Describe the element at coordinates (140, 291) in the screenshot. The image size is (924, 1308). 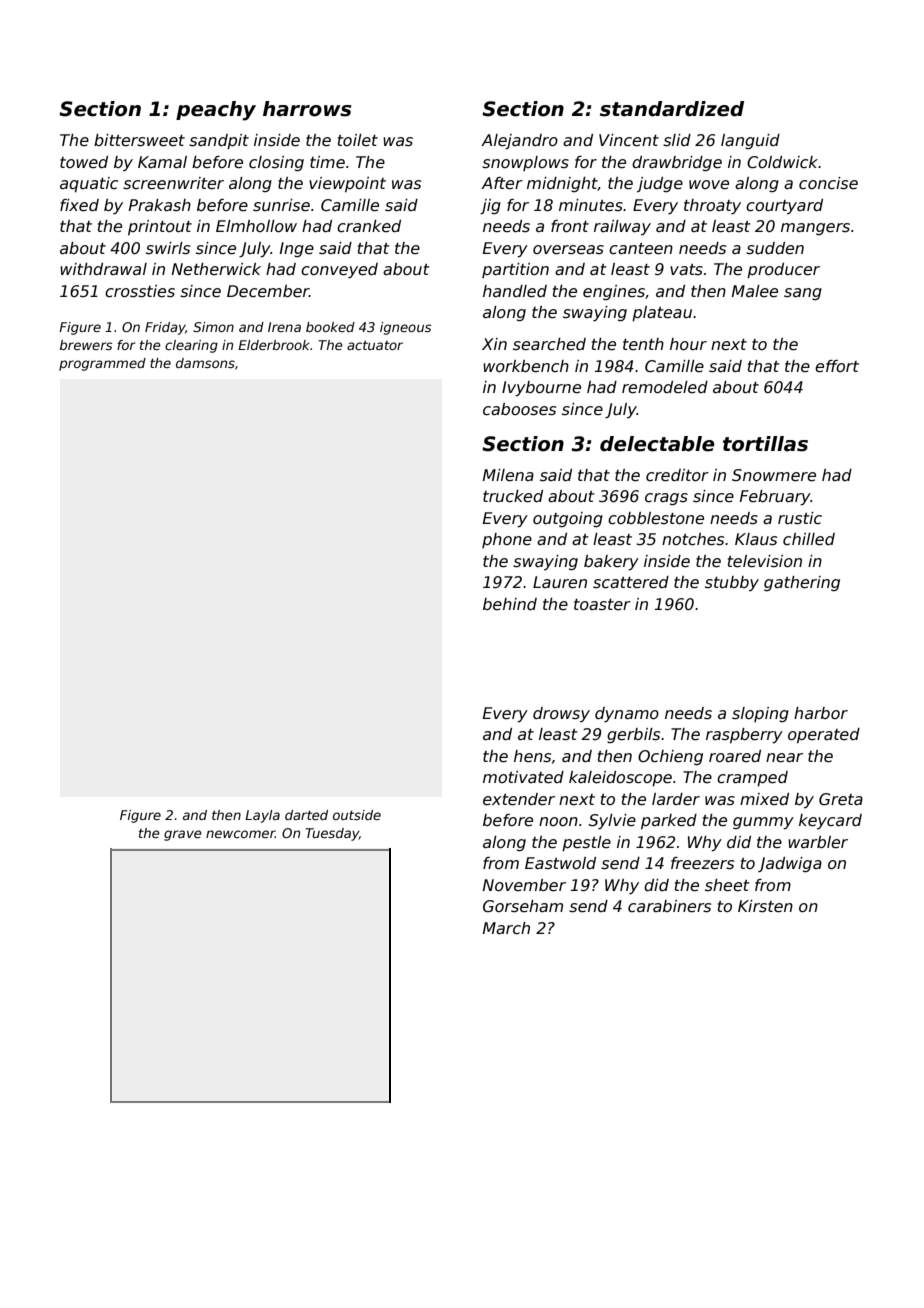
I see `crossties` at that location.
